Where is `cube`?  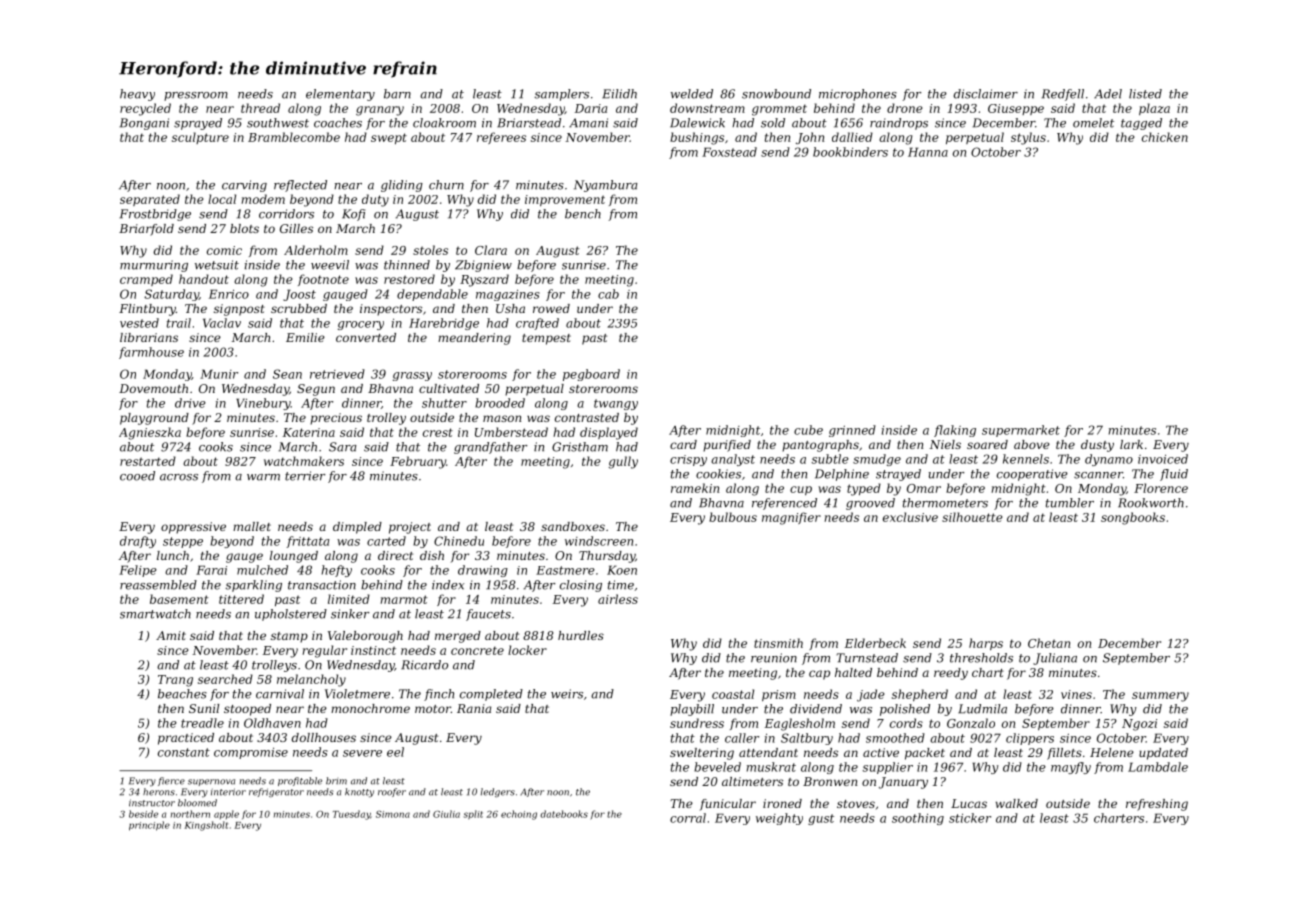 cube is located at coordinates (808, 430).
